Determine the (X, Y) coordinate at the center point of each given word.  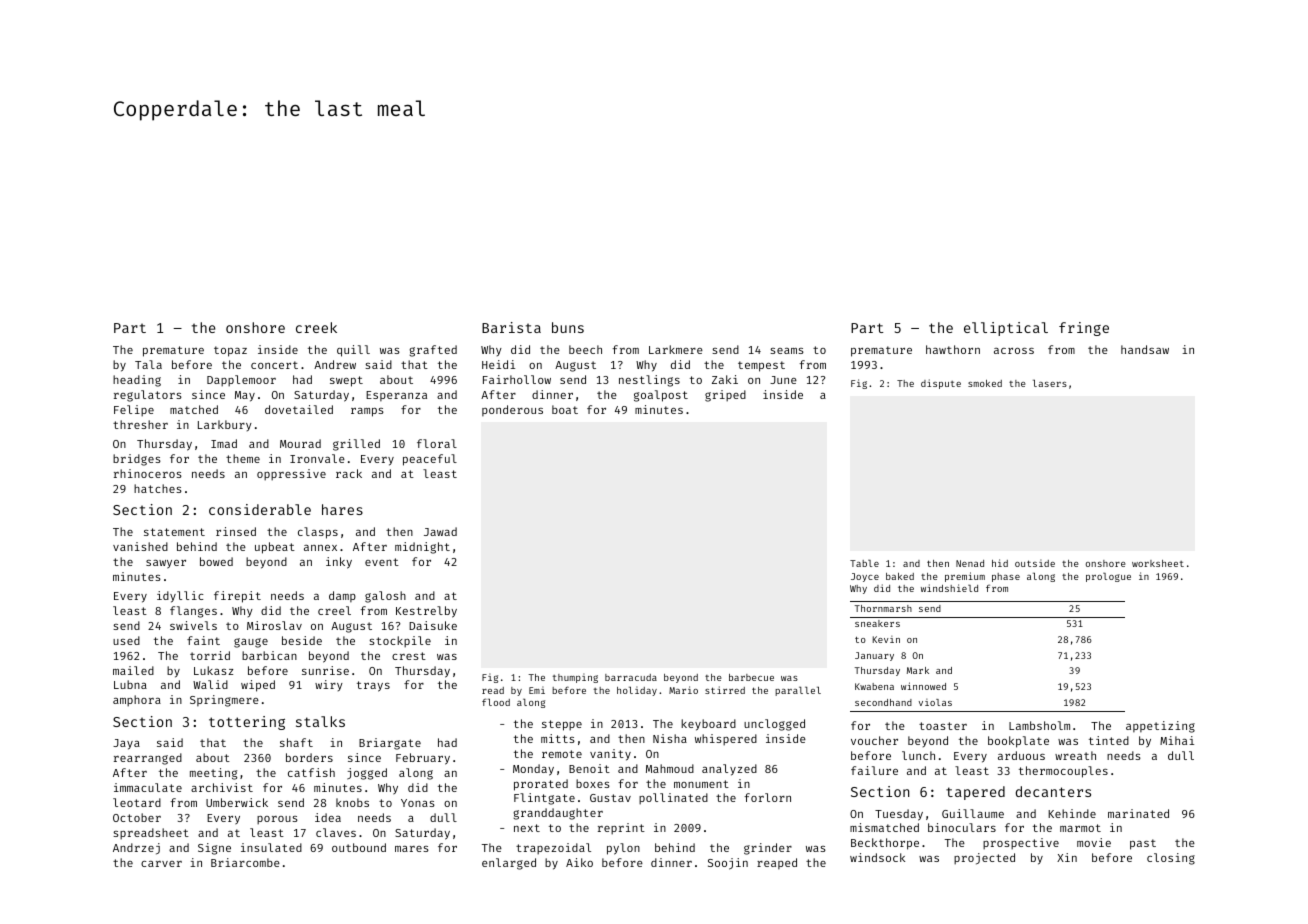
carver (161, 864)
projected (984, 859)
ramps (367, 412)
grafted (433, 351)
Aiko (579, 862)
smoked (985, 383)
